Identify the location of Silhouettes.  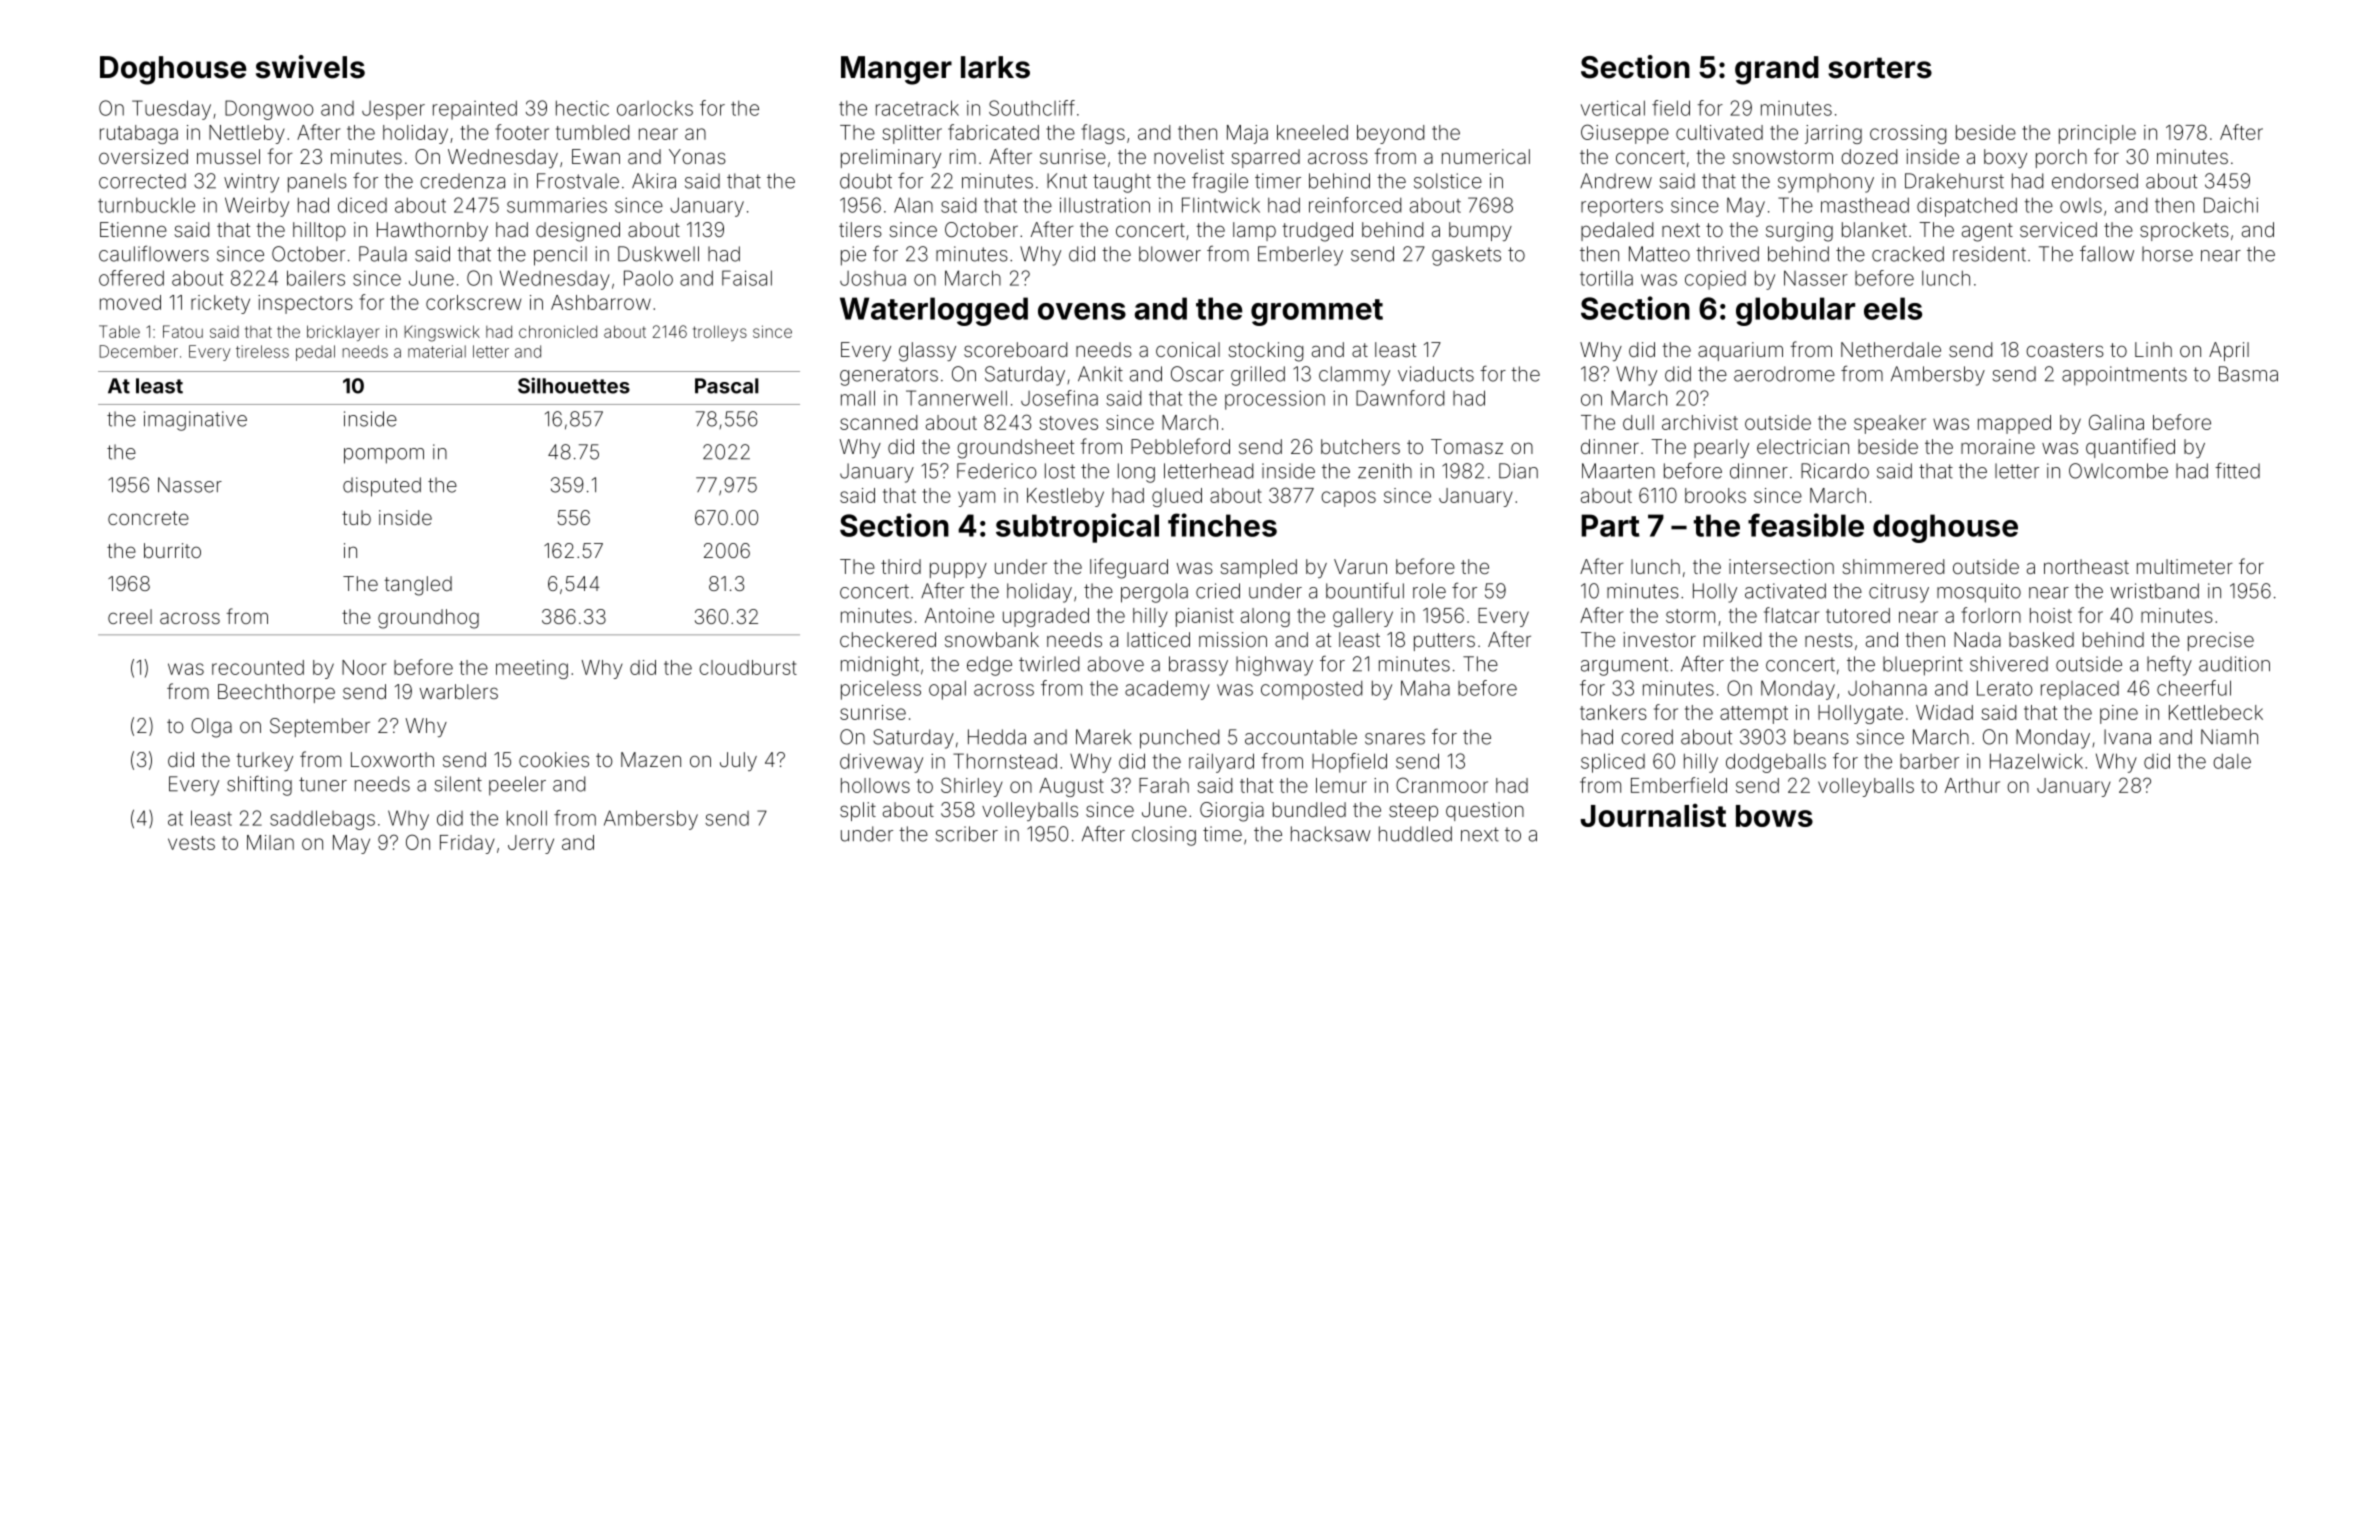
(574, 385).
